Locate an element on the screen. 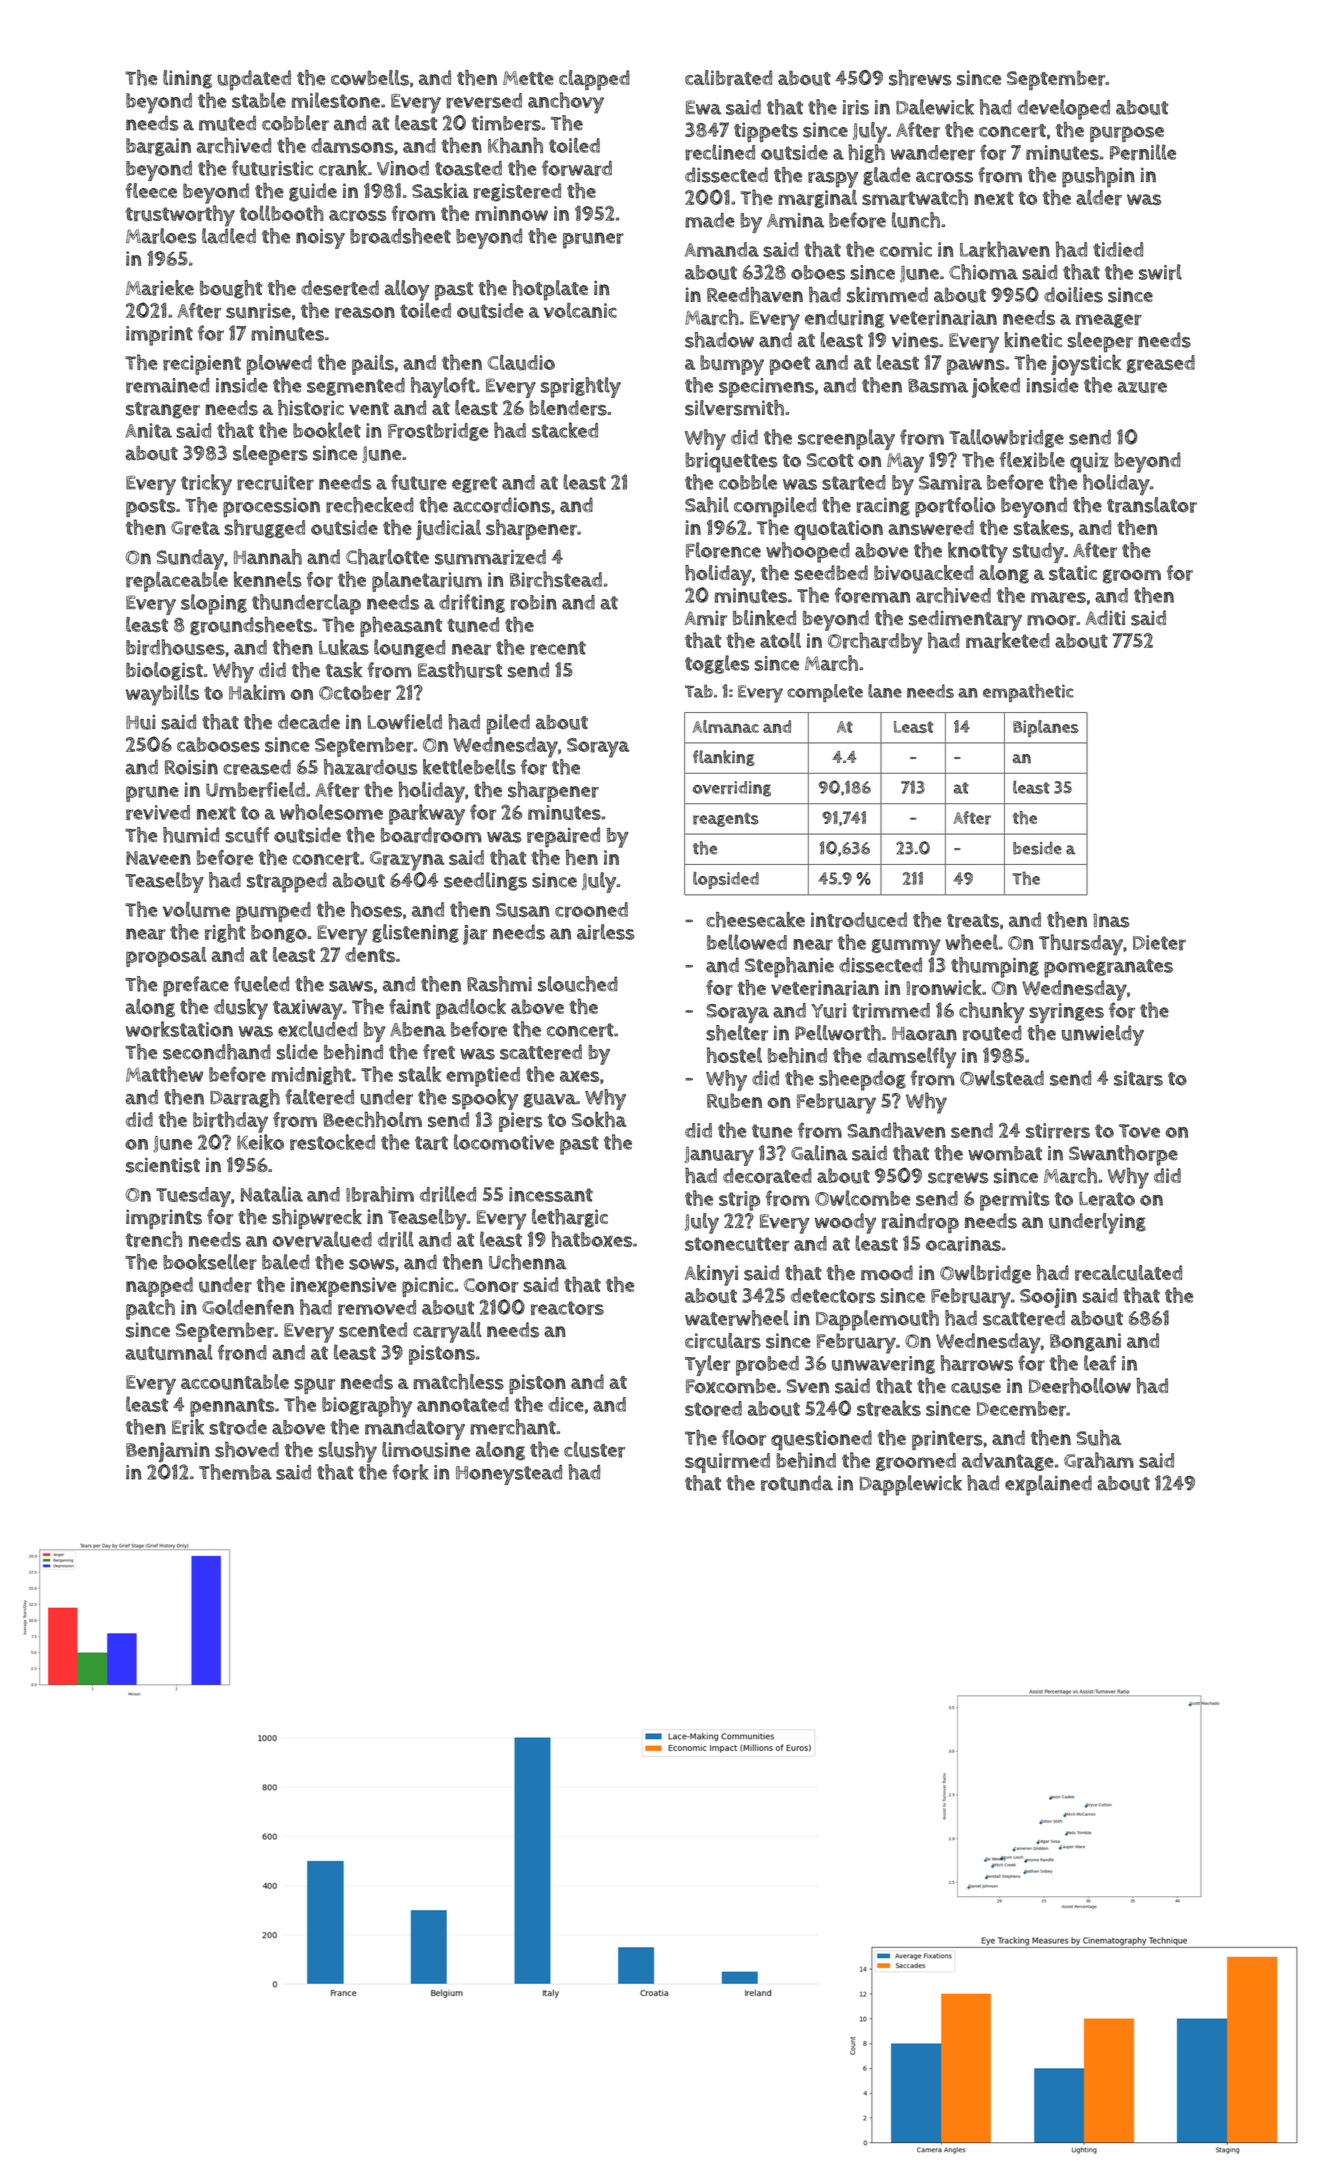 Image resolution: width=1323 pixels, height=2180 pixels. slouched is located at coordinates (578, 984).
